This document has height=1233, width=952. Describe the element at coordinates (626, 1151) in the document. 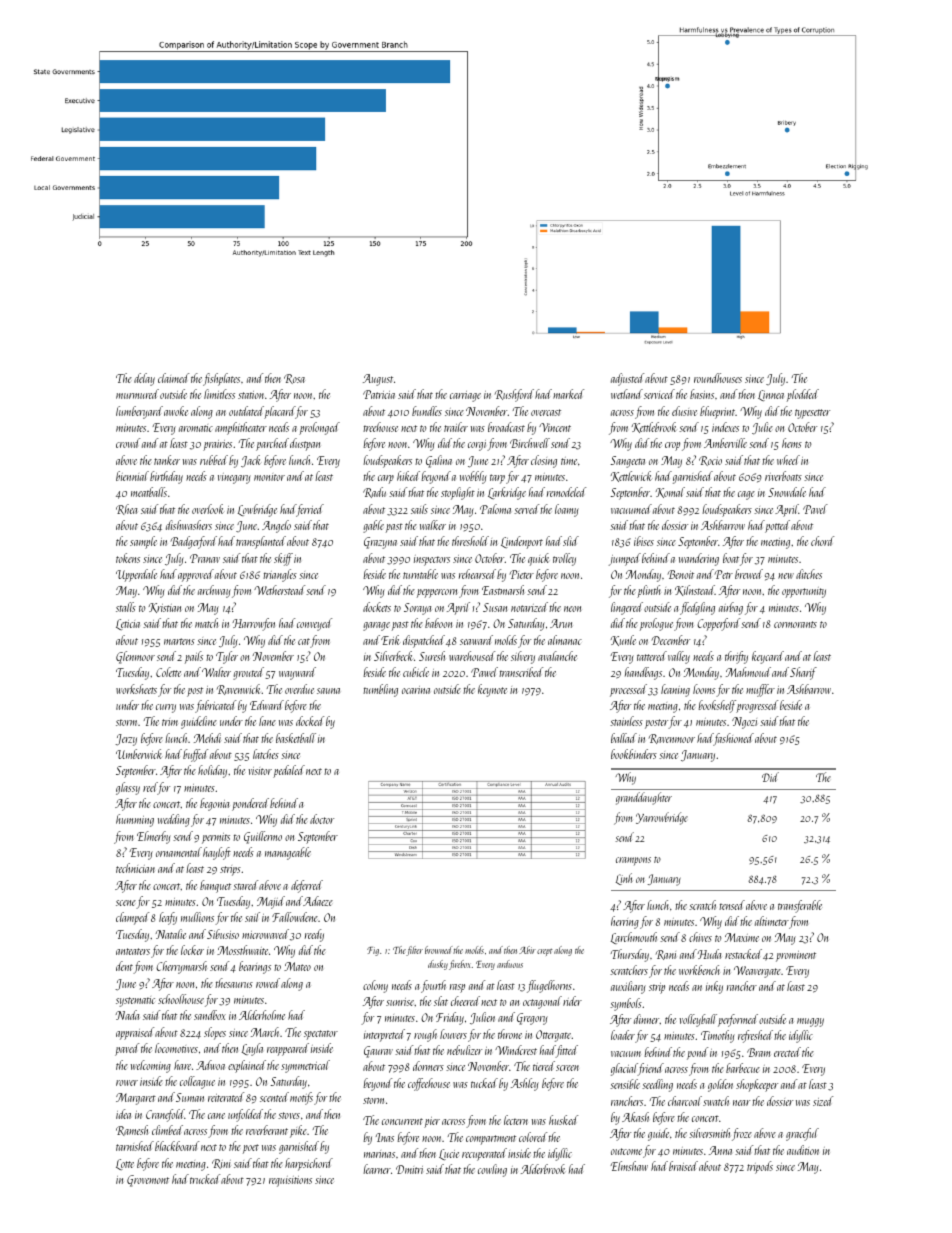

I see `outcome` at that location.
